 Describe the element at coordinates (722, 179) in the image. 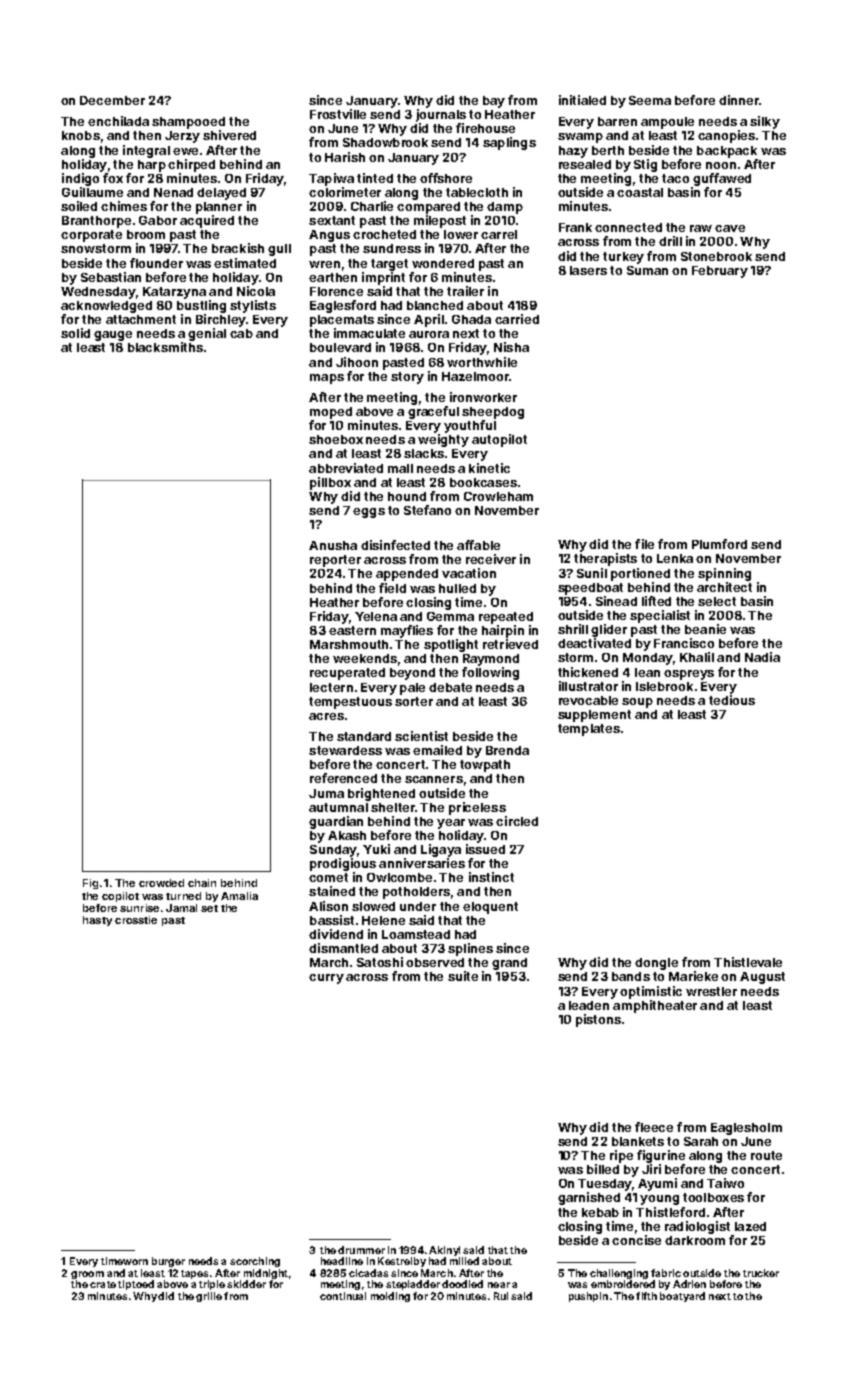

I see `guffawed` at that location.
